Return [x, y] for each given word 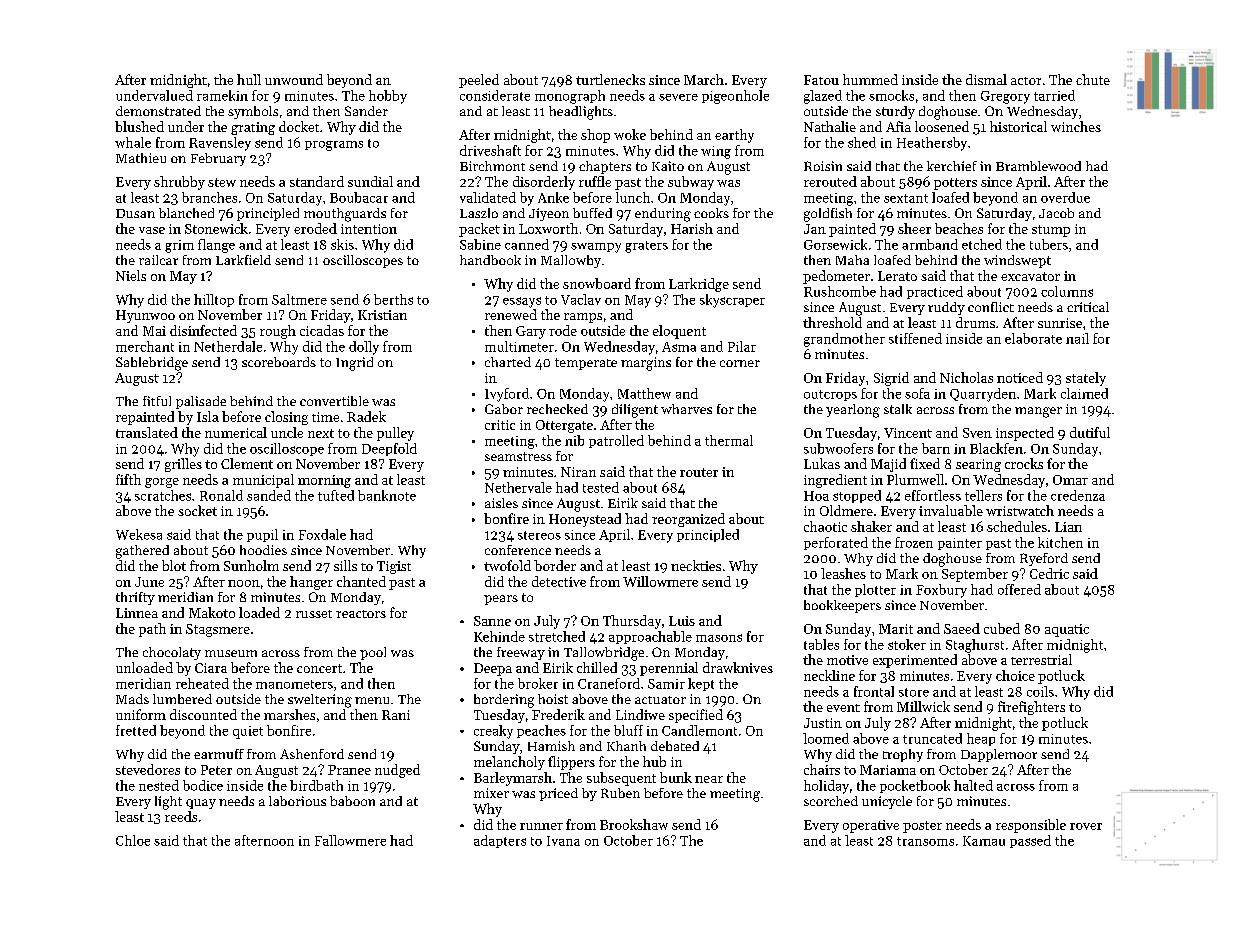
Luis [682, 621]
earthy [734, 136]
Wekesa [139, 534]
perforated [836, 543]
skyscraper [732, 301]
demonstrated [158, 111]
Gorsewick [835, 244]
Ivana [563, 841]
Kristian [382, 315]
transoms [925, 841]
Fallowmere [350, 840]
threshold [832, 322]
